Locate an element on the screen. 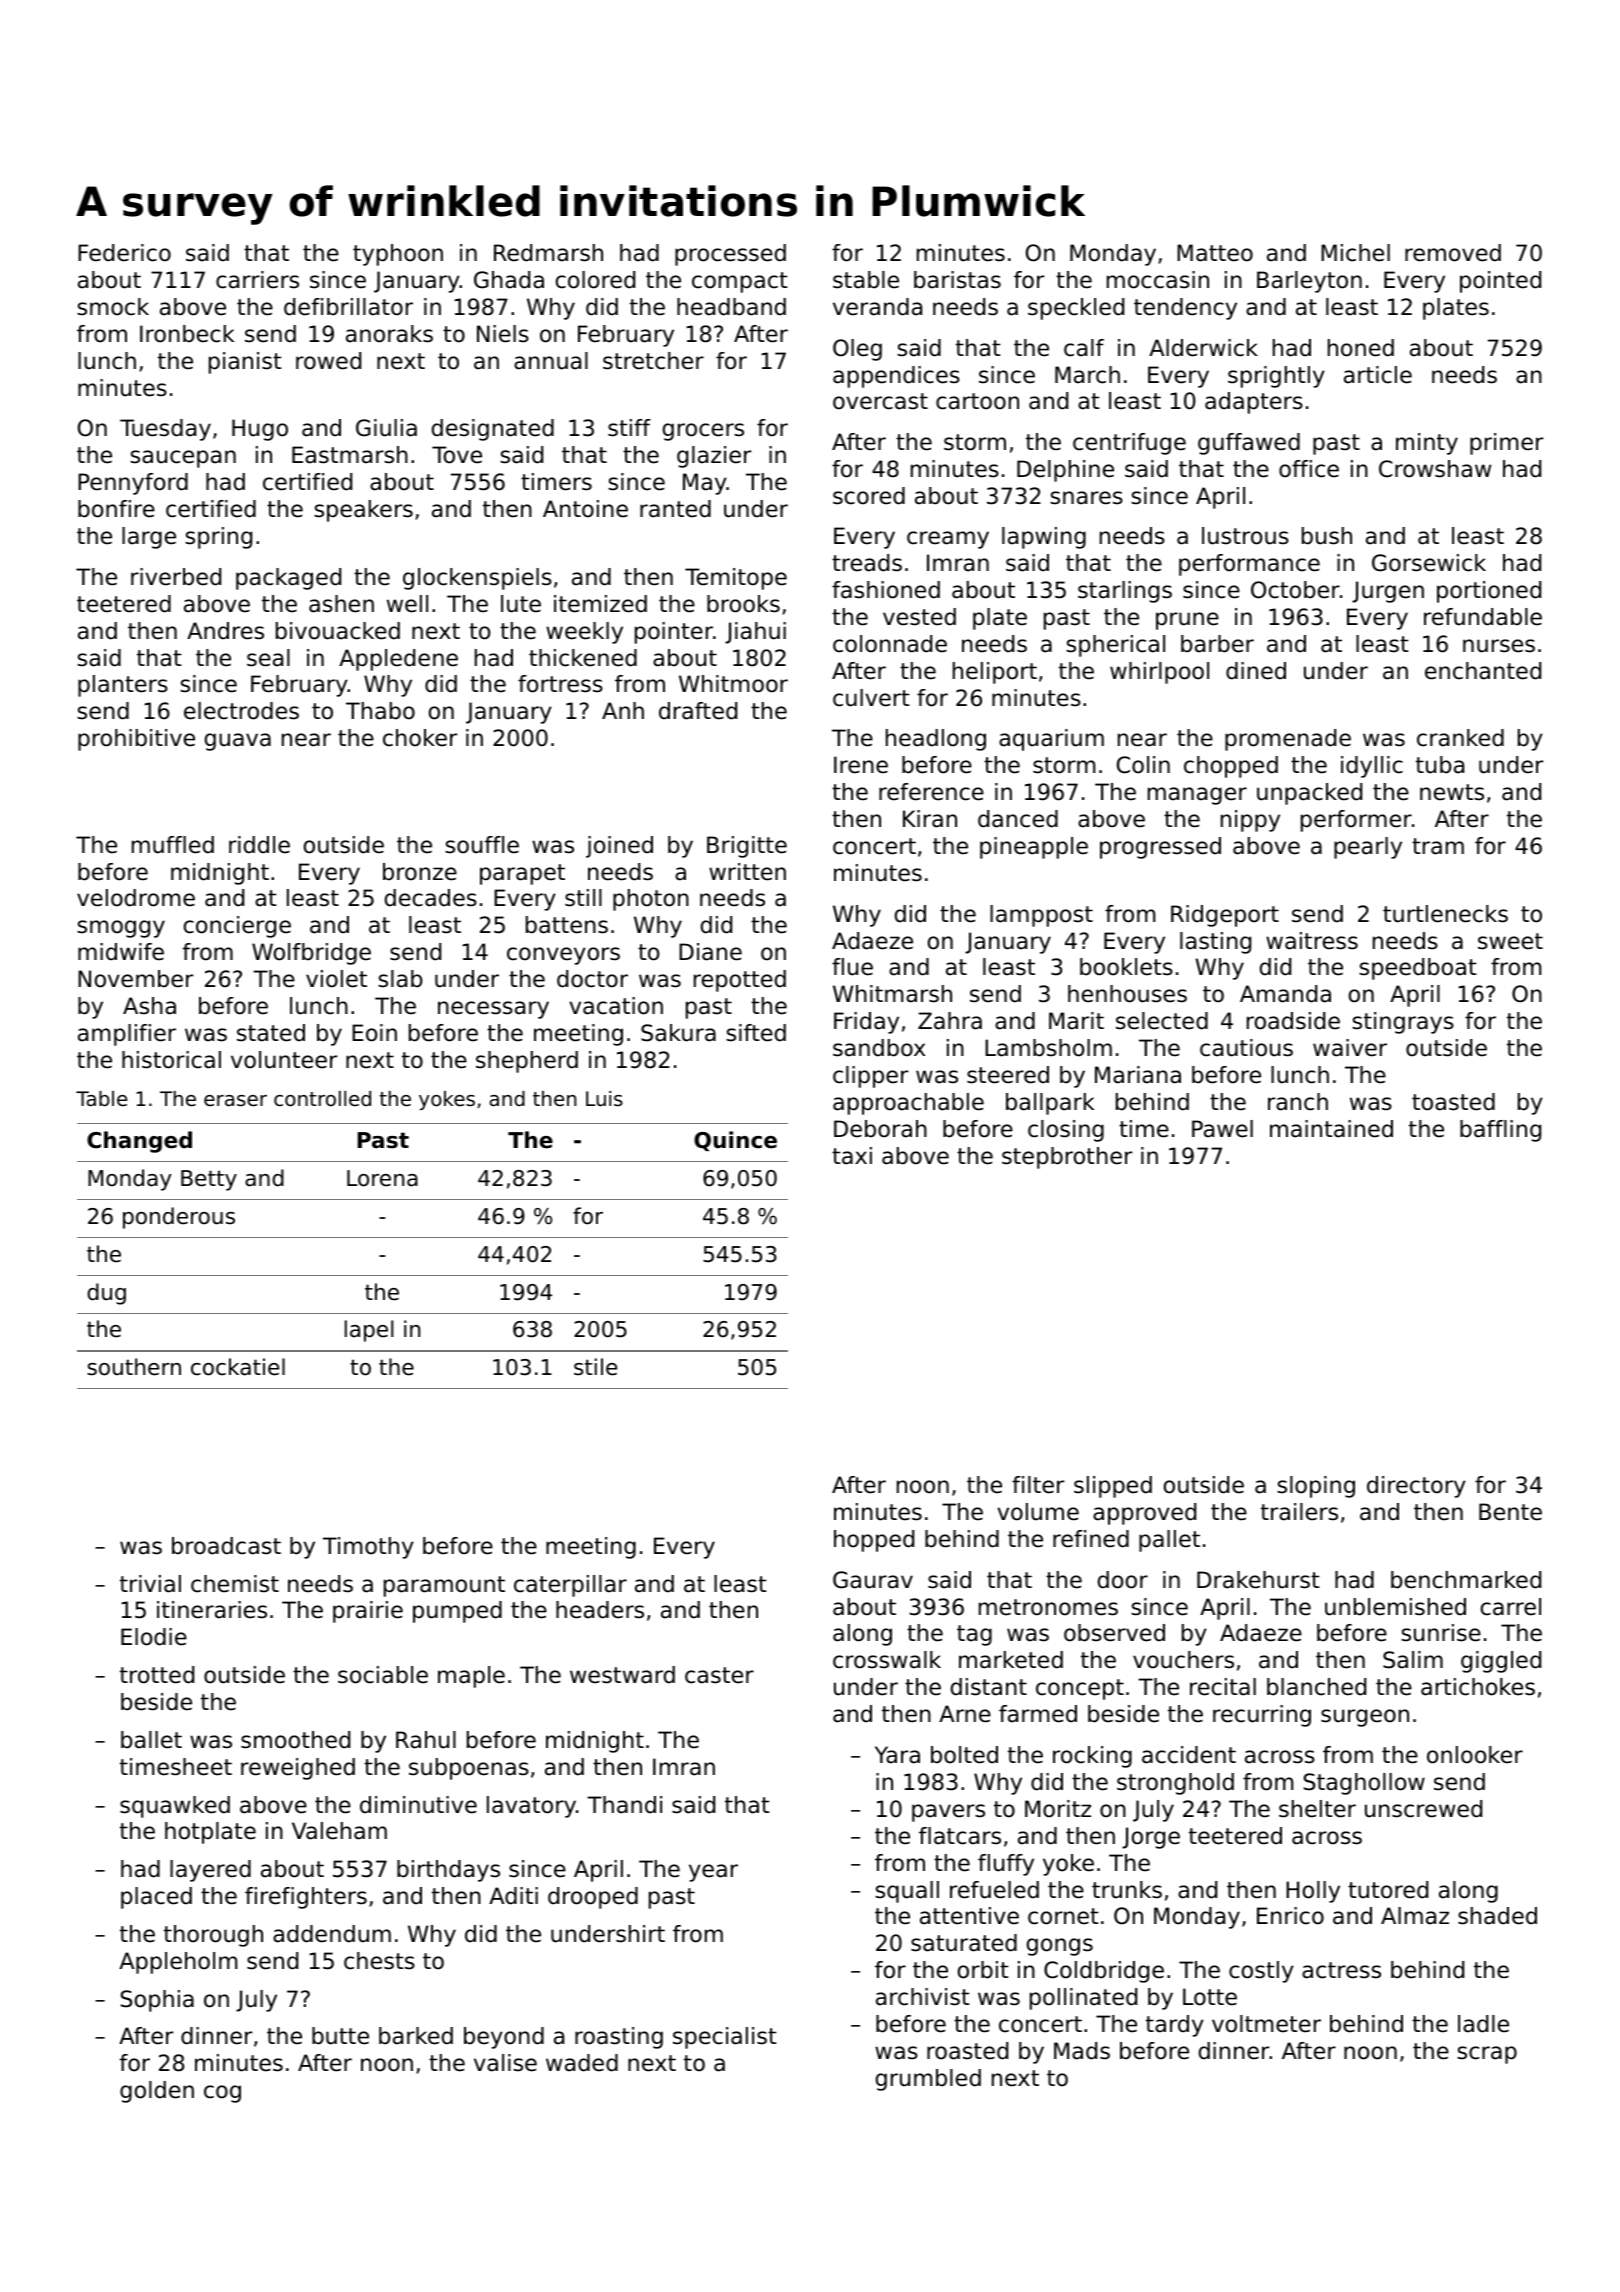 The image size is (1620, 2292). Anh is located at coordinates (623, 710).
